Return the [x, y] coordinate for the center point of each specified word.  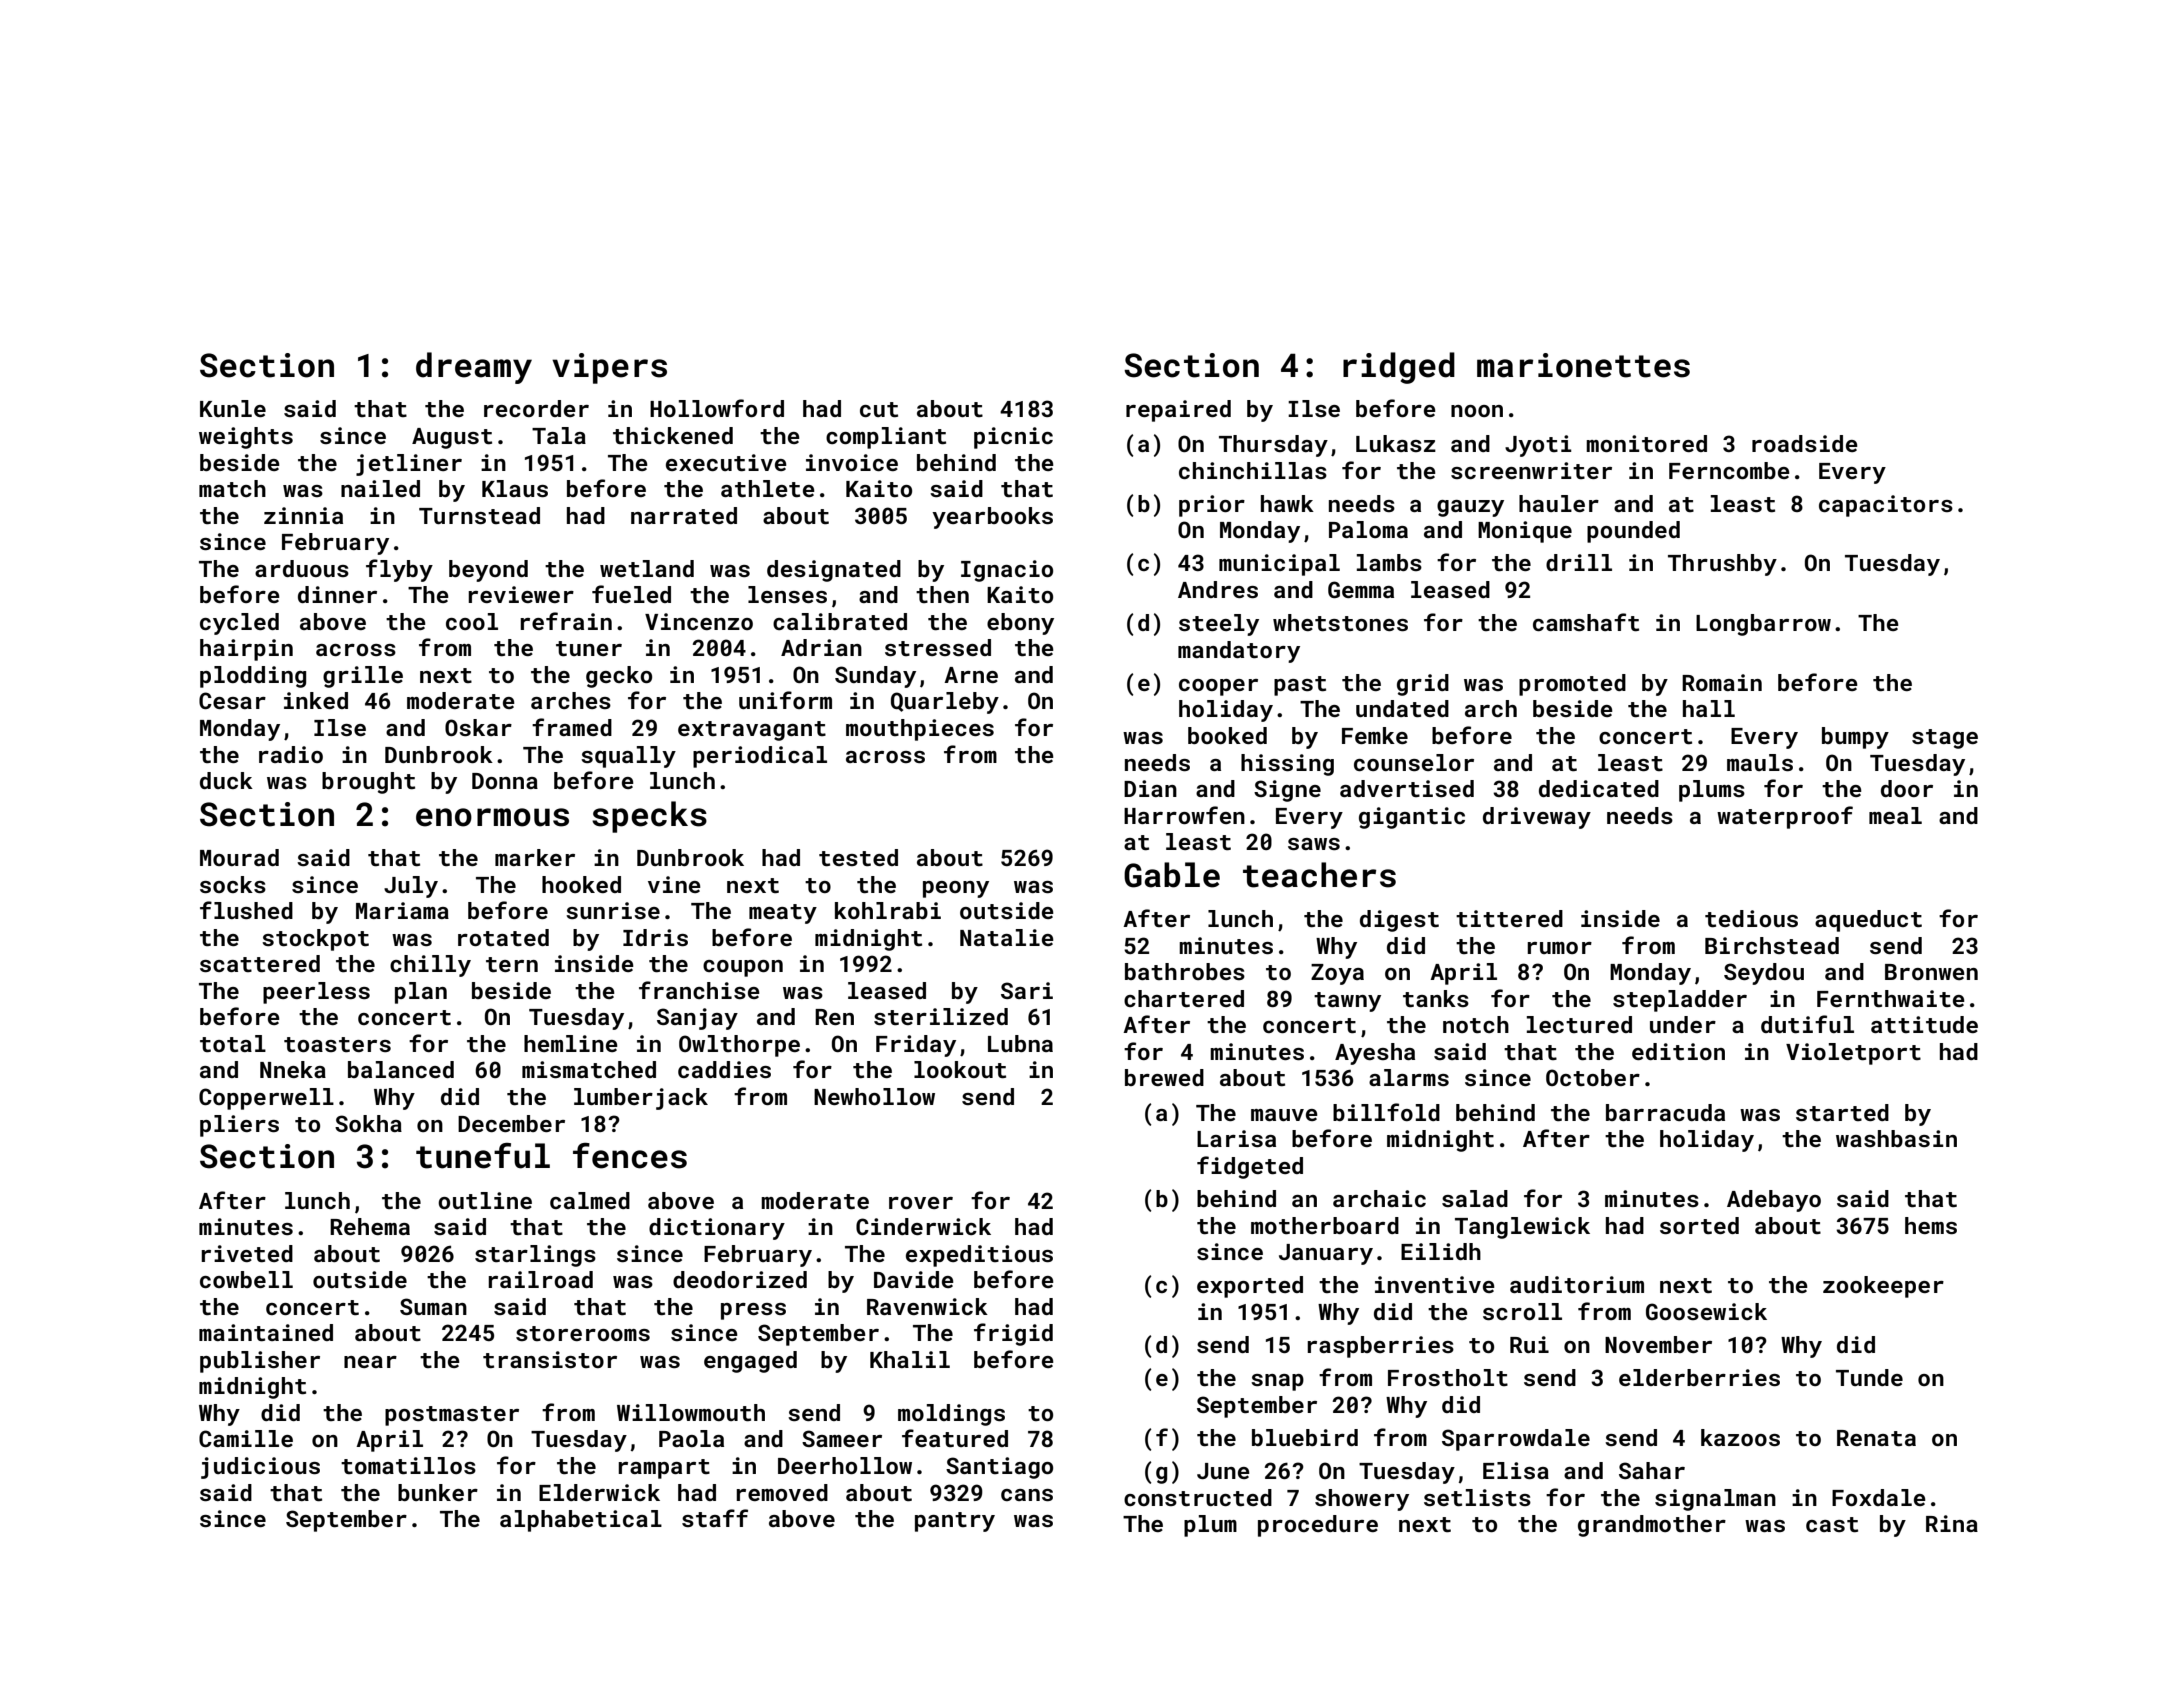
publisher [260, 1362]
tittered [1509, 918]
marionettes [1583, 365]
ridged [1399, 368]
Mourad [239, 857]
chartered [1184, 998]
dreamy [474, 368]
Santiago [999, 1468]
